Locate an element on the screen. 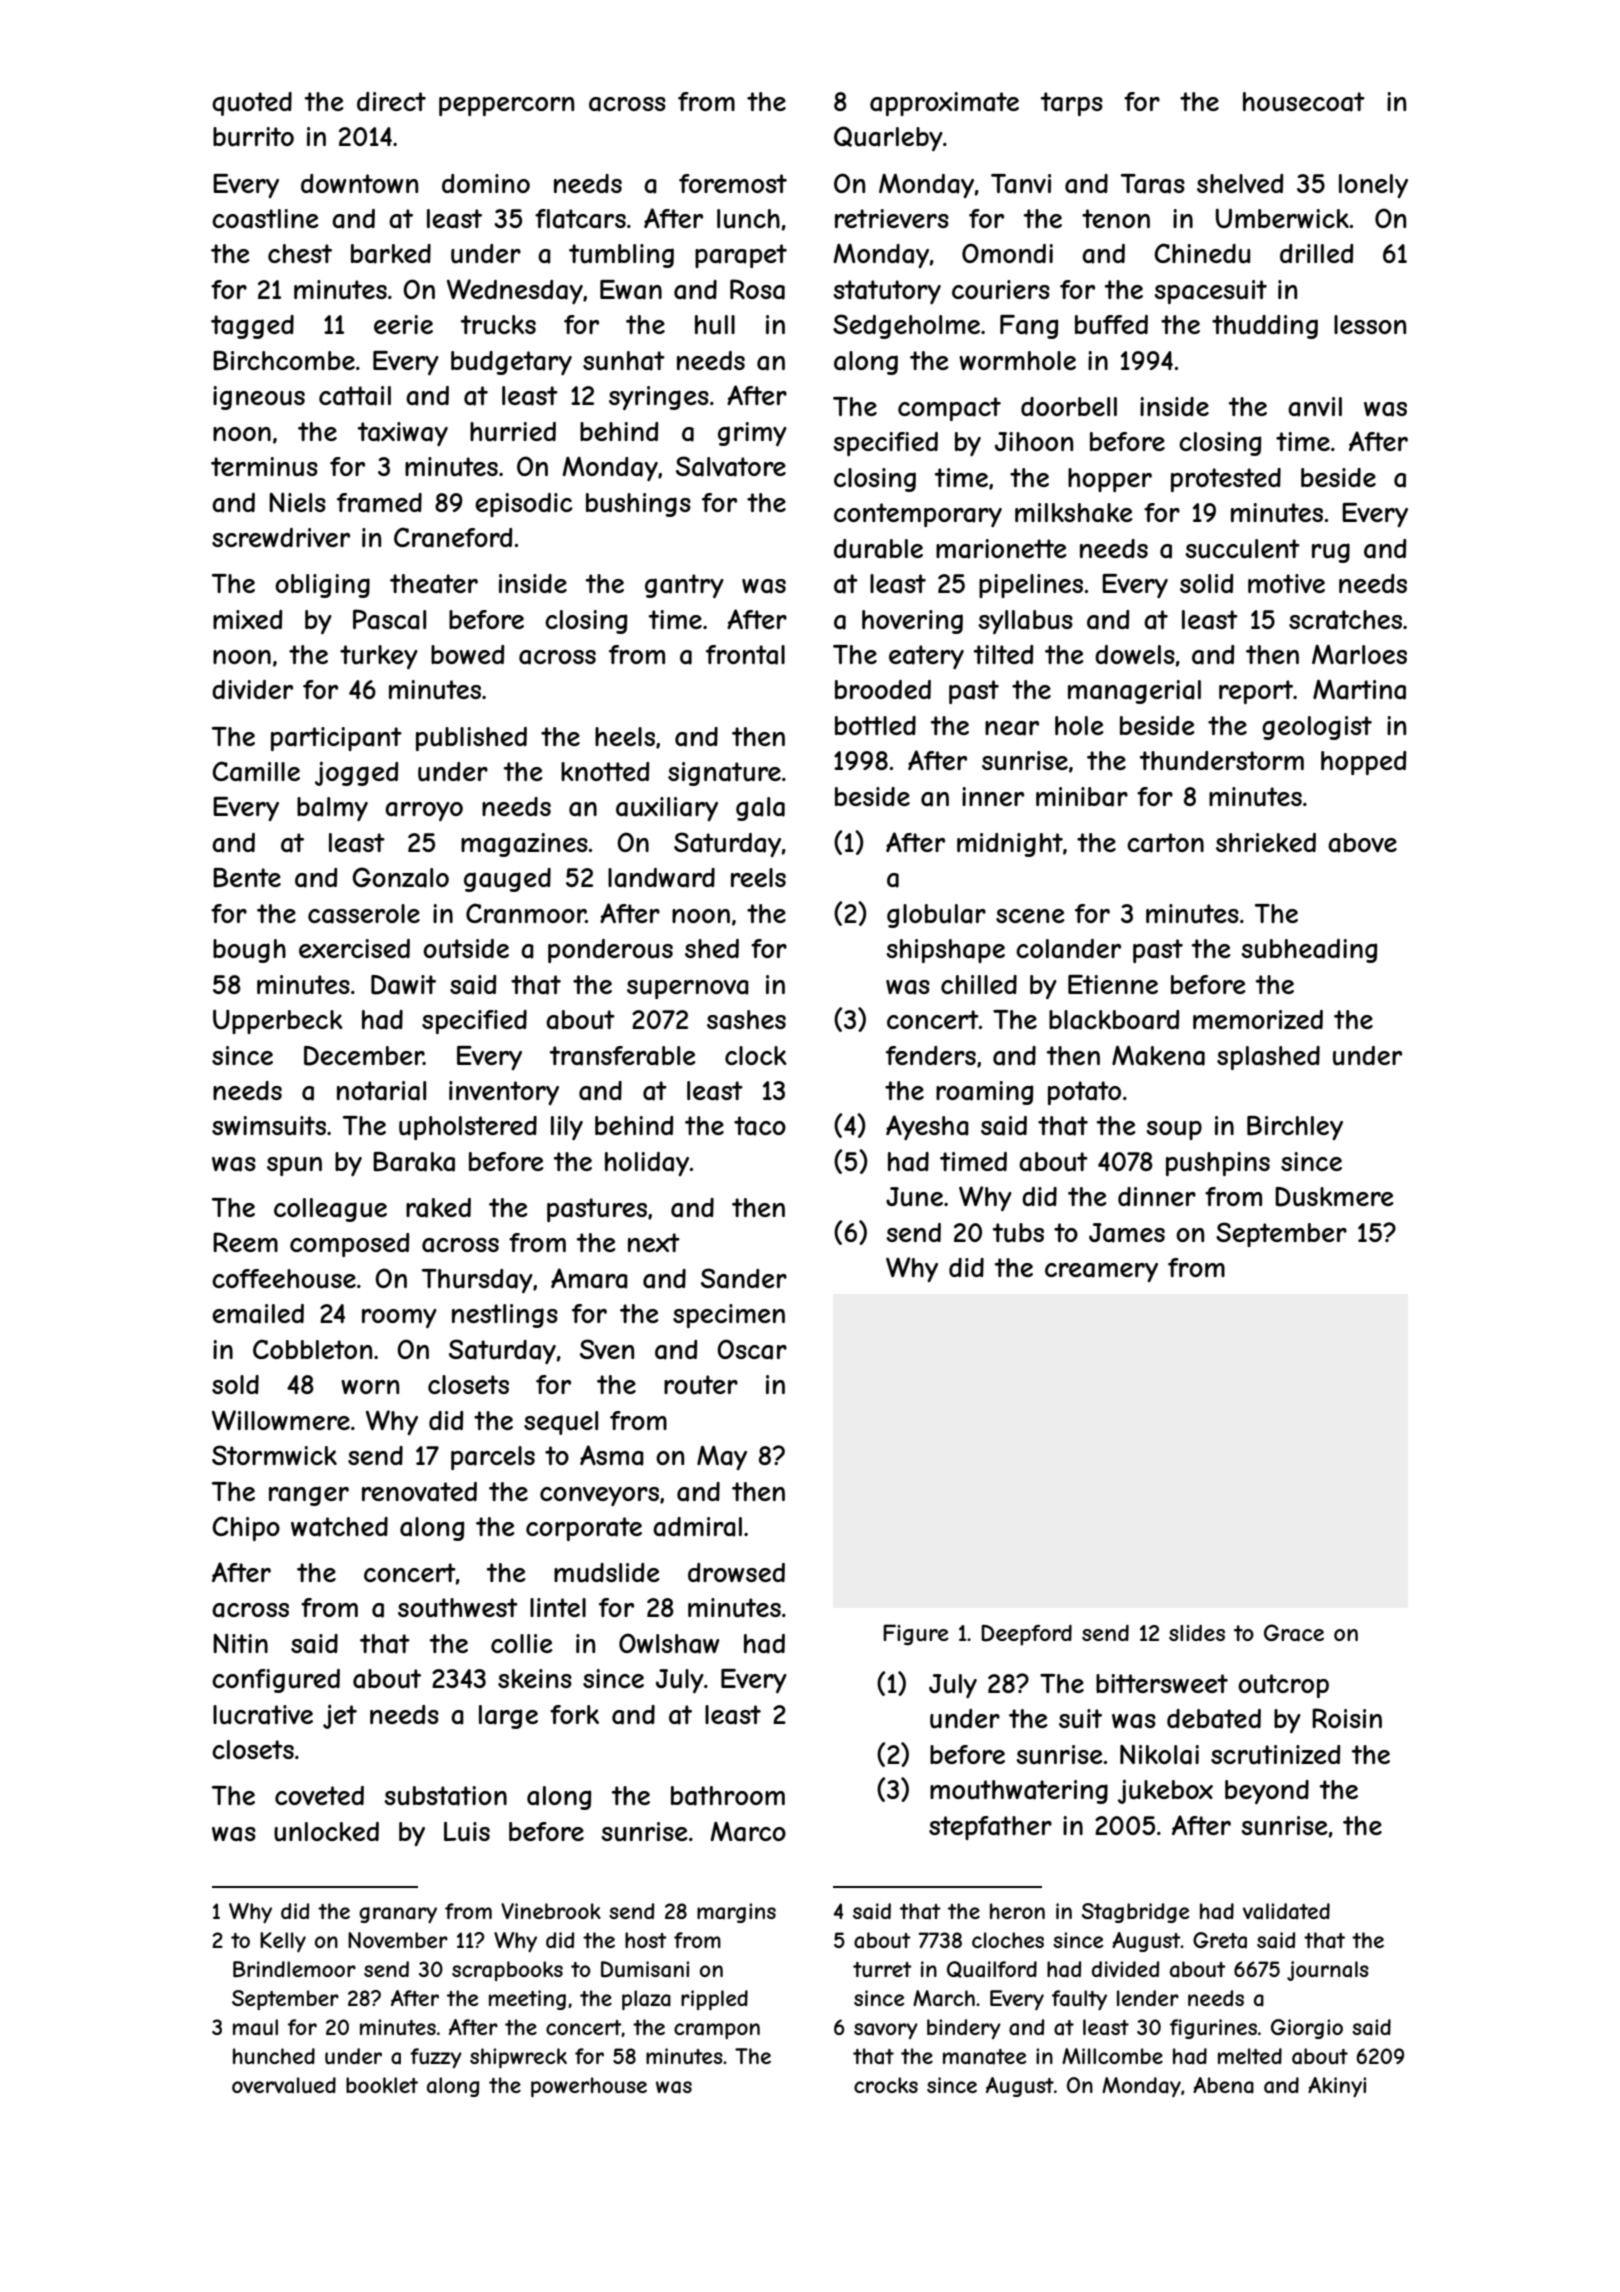  Birchley is located at coordinates (1295, 1128).
